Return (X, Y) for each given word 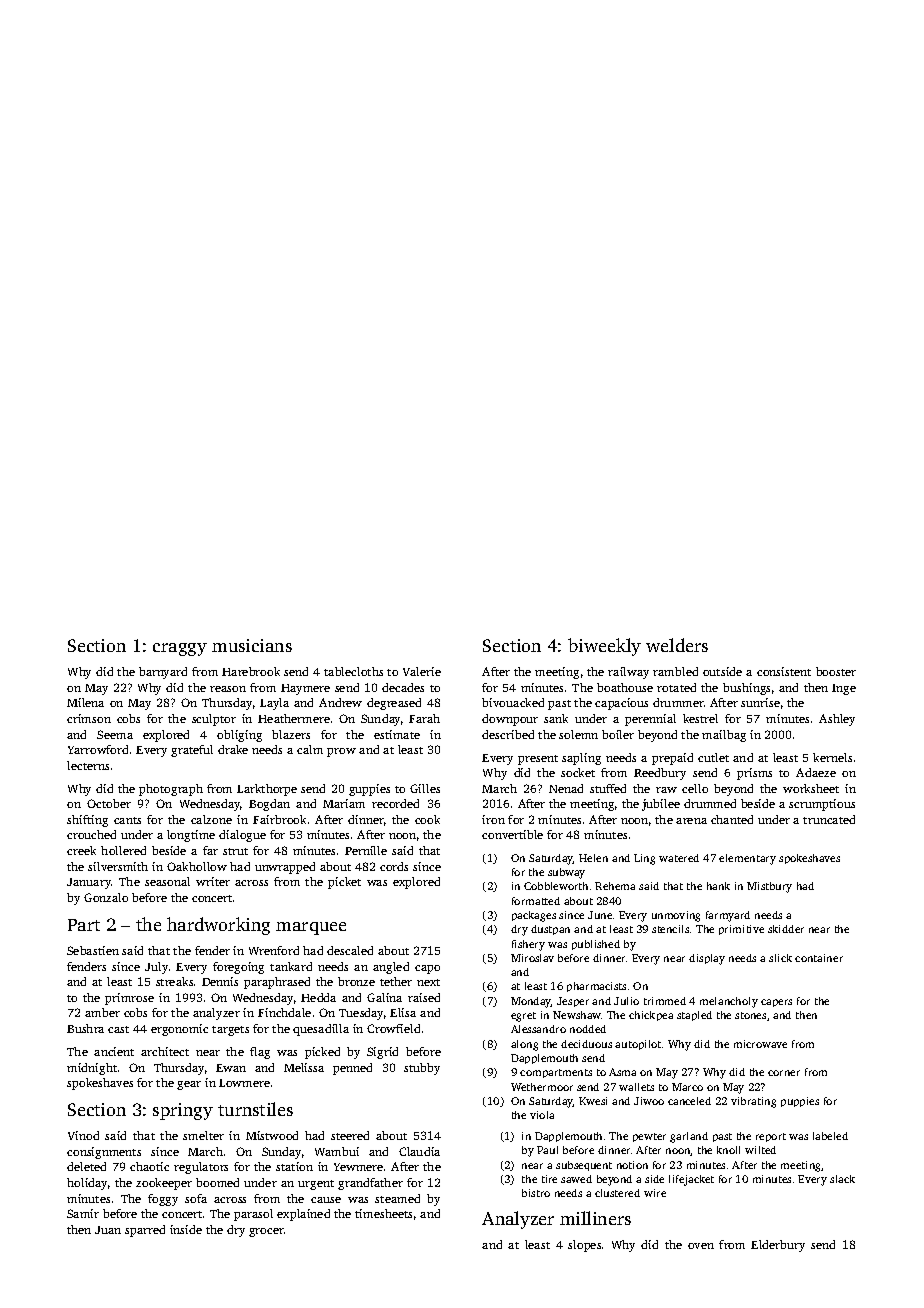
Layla (274, 704)
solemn (578, 734)
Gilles (425, 788)
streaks (174, 981)
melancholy (729, 1002)
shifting (87, 821)
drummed (710, 803)
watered (679, 858)
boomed (217, 1182)
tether (396, 981)
